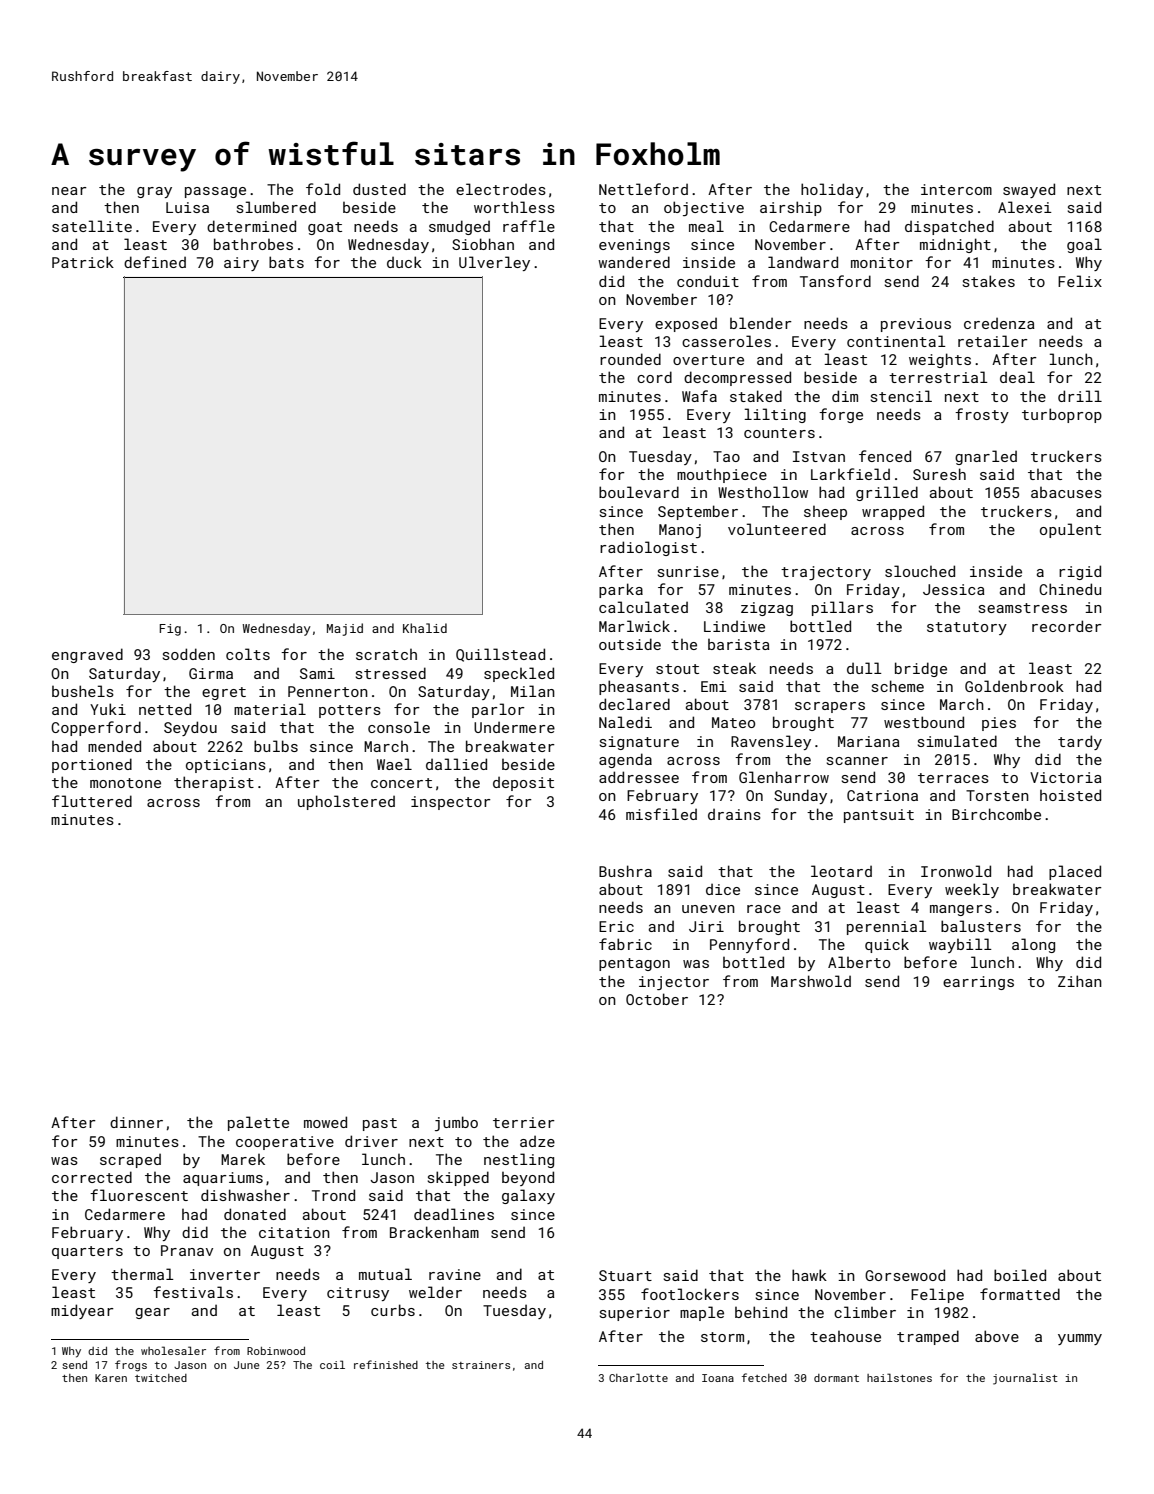  Describe the element at coordinates (639, 777) in the screenshot. I see `addressee` at that location.
